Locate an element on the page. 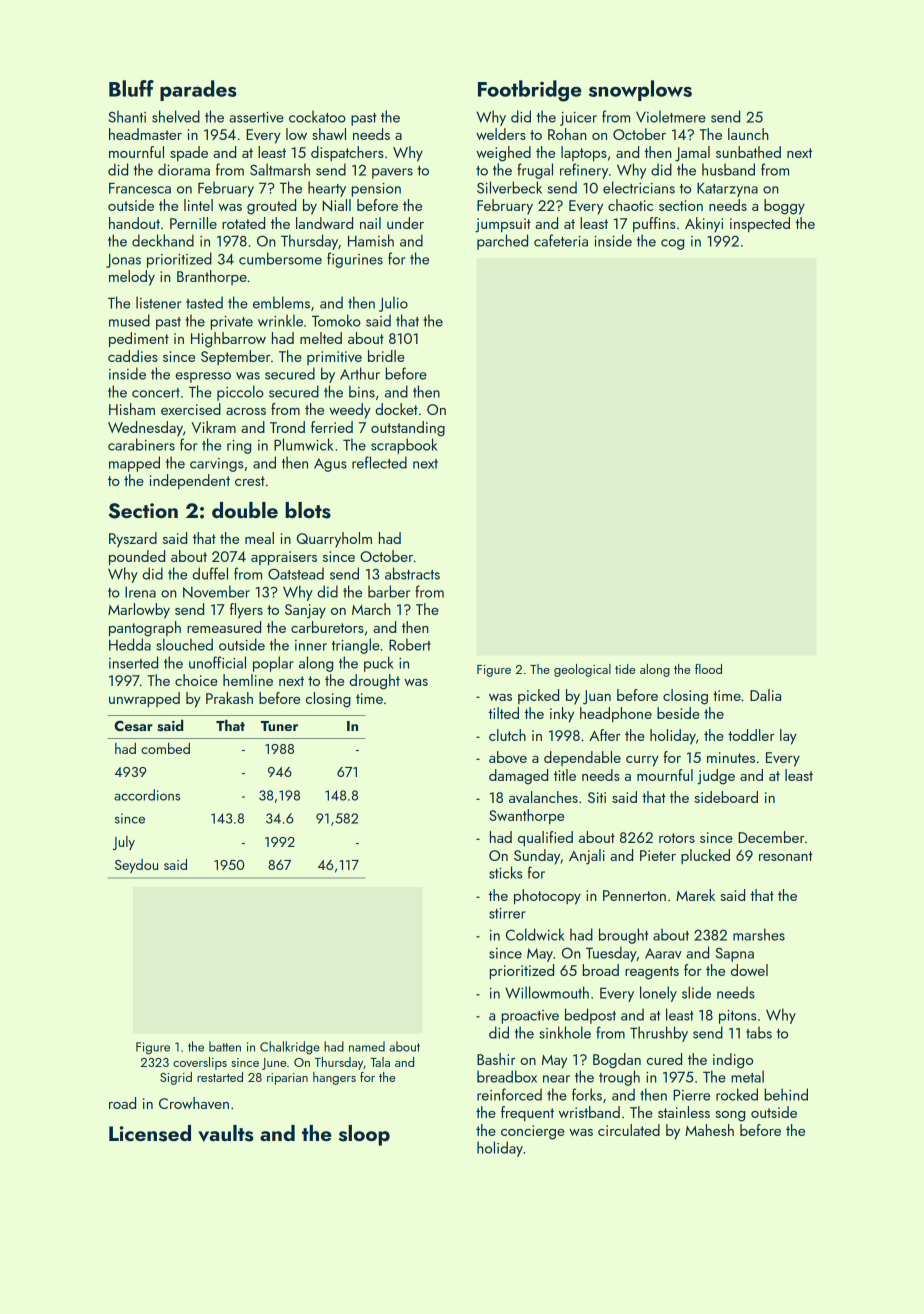  flood is located at coordinates (708, 669).
